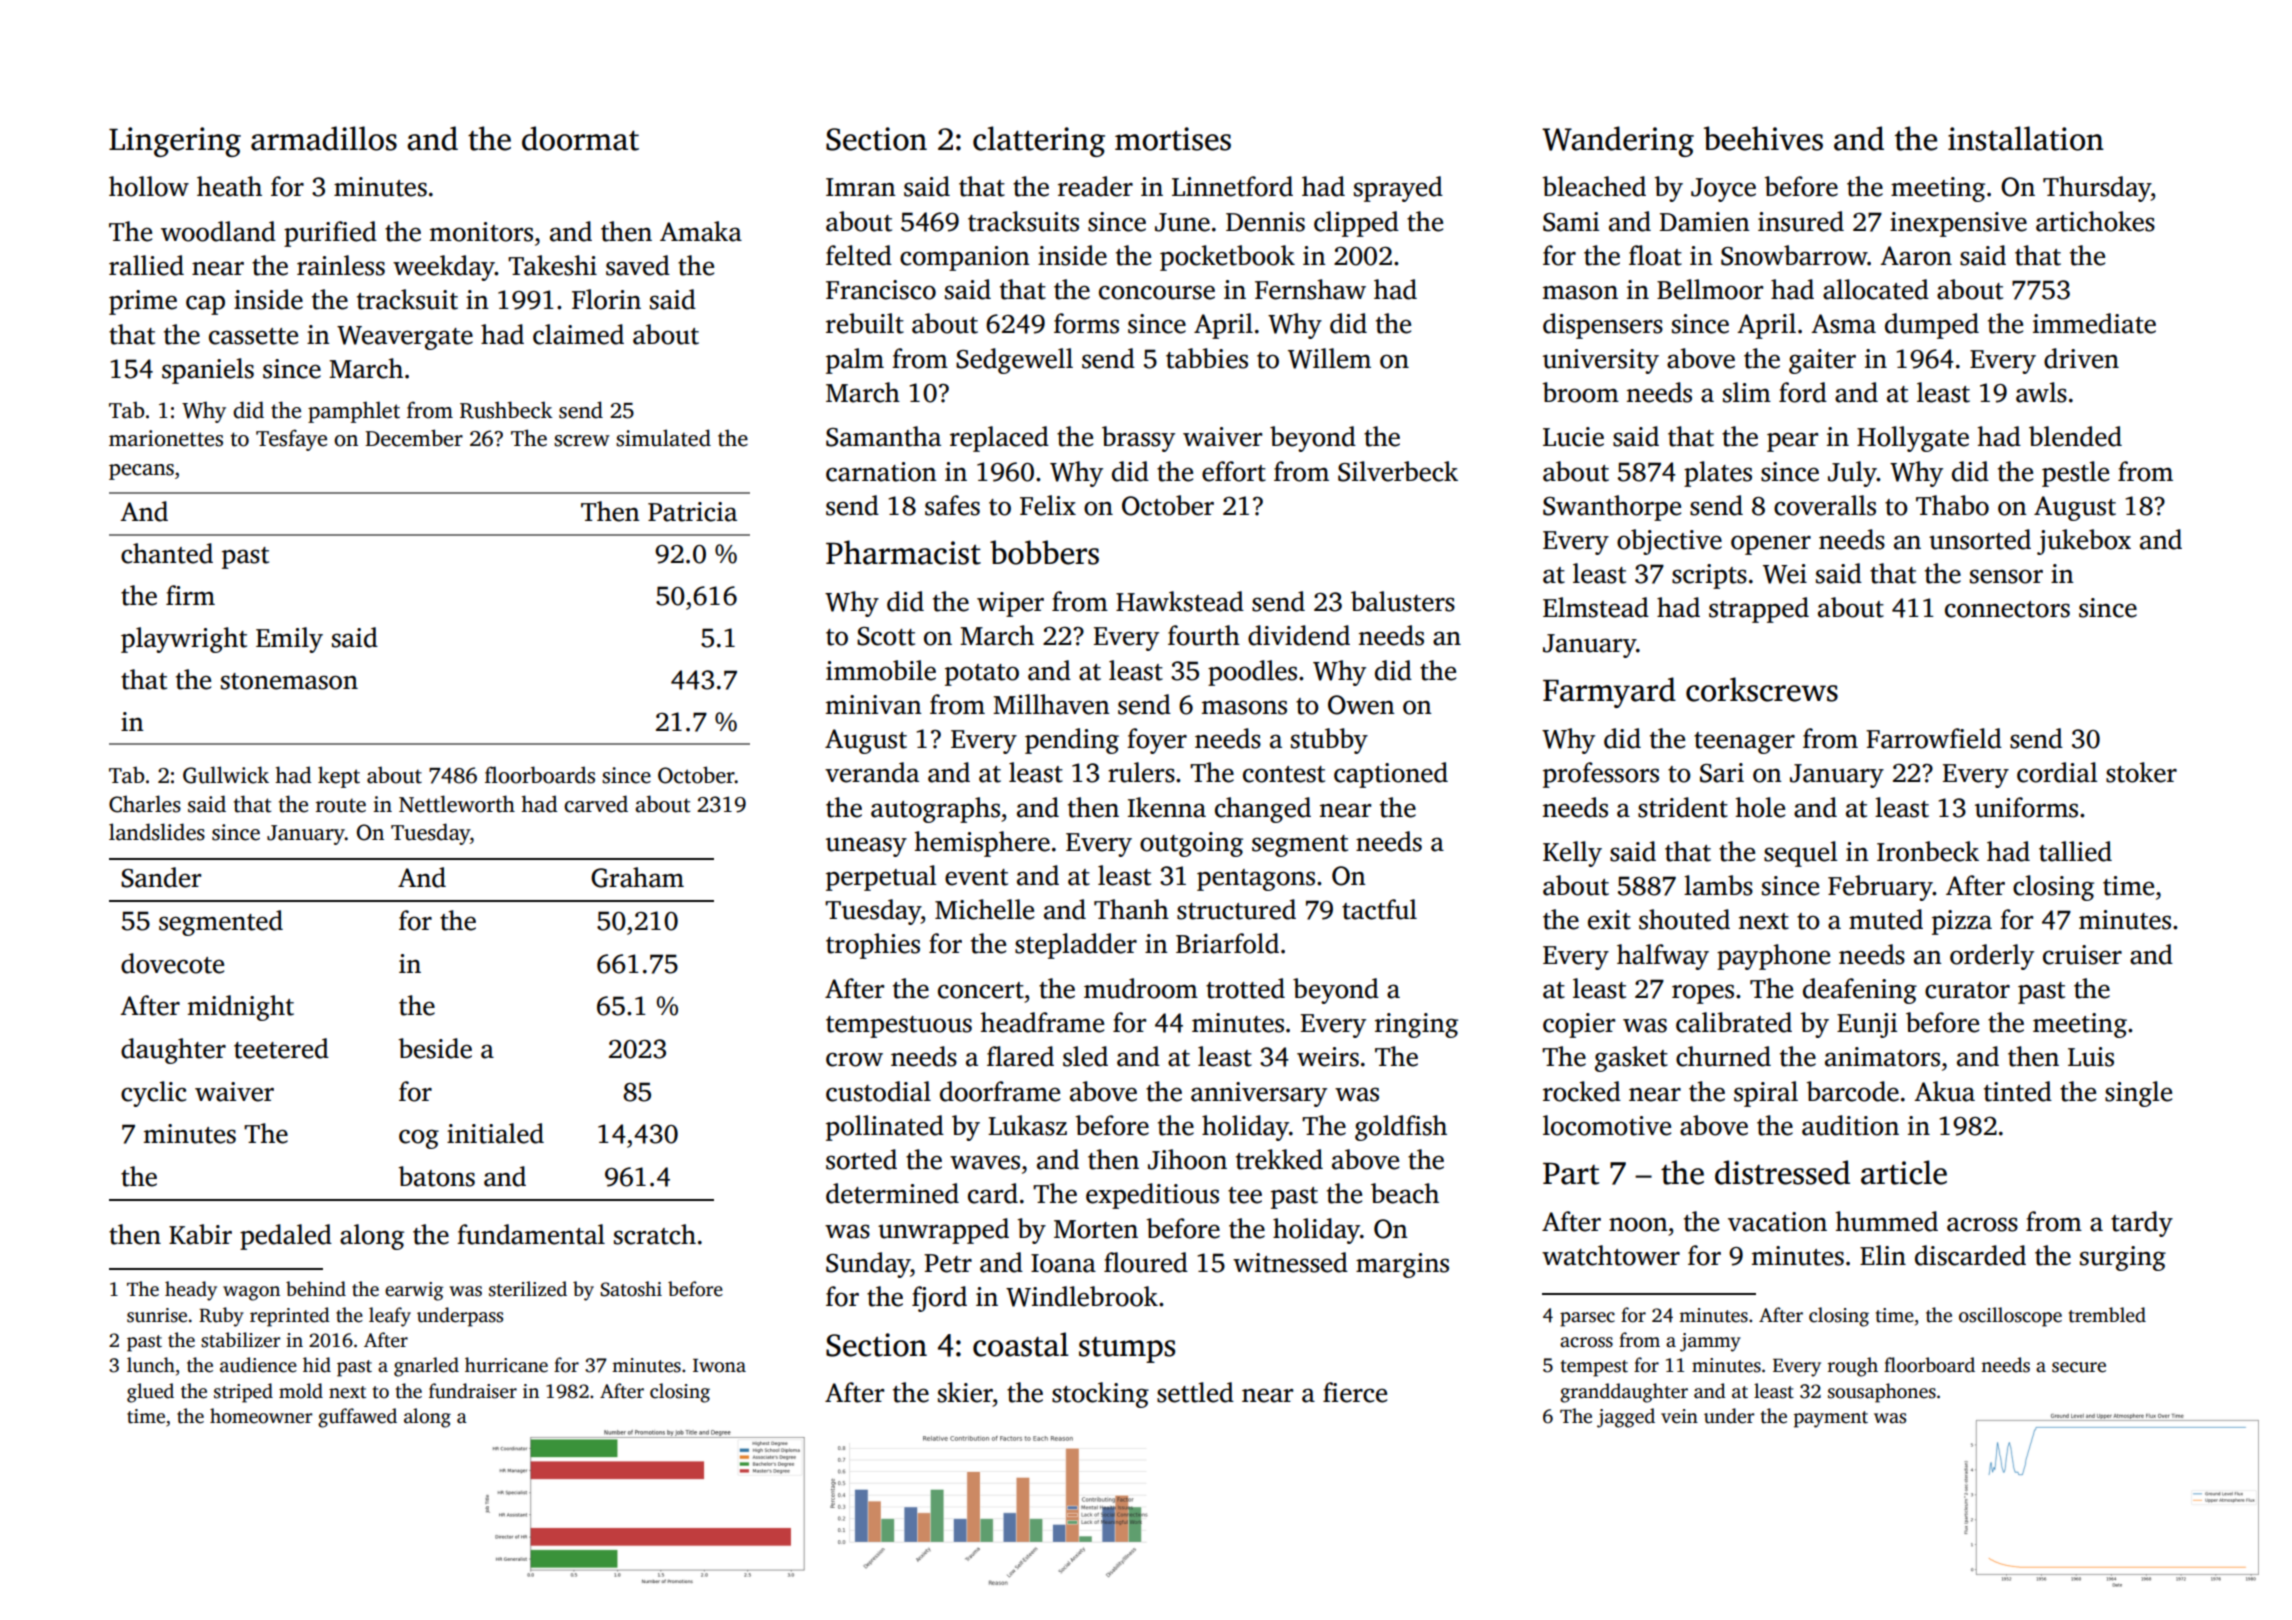 This screenshot has height=1620, width=2292. Describe the element at coordinates (1191, 844) in the screenshot. I see `outgoing` at that location.
